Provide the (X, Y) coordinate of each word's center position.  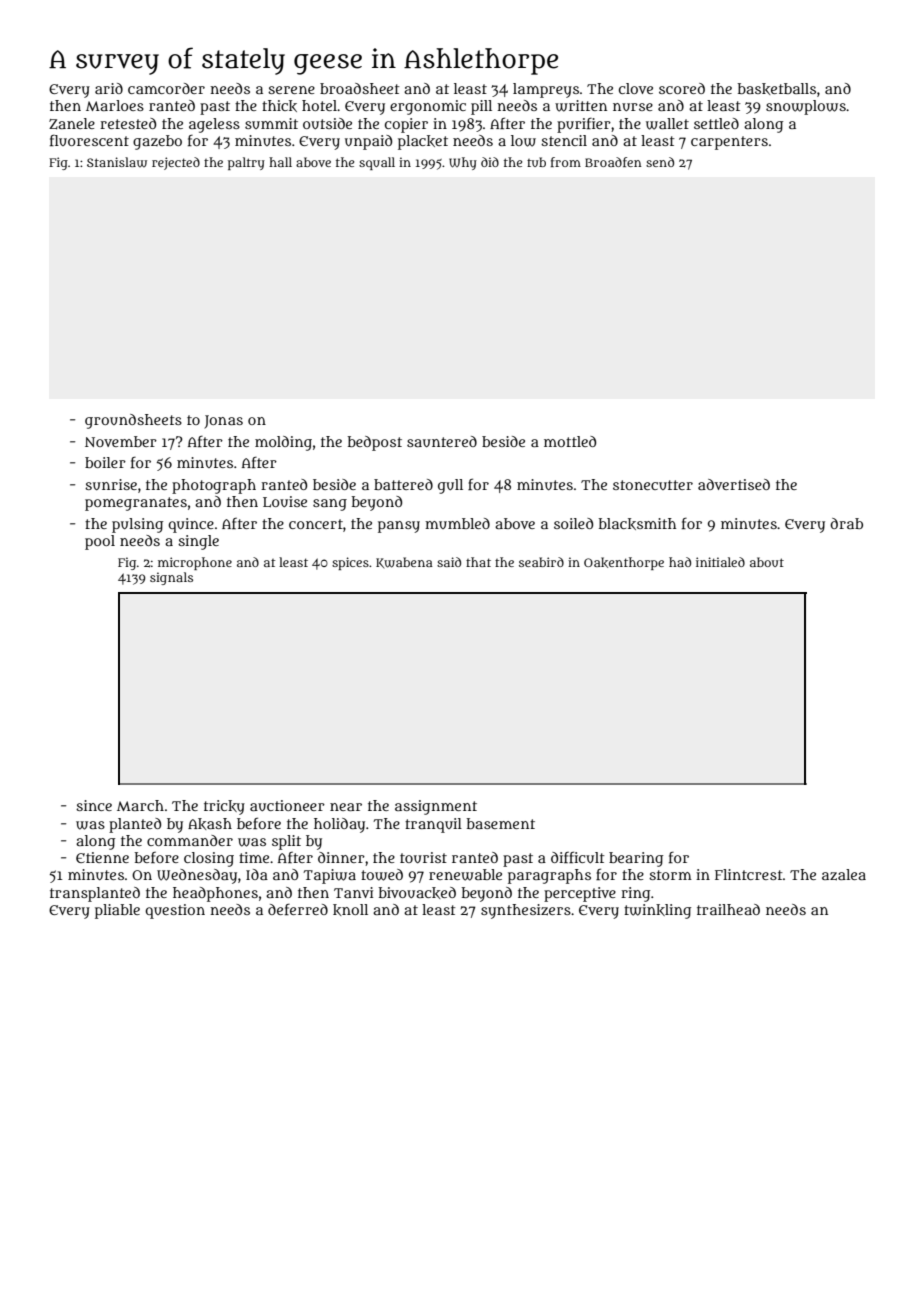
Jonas (223, 422)
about (767, 562)
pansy (399, 527)
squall (377, 163)
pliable (117, 911)
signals (171, 578)
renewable (465, 875)
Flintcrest (749, 874)
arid (109, 88)
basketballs (777, 89)
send (660, 162)
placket (423, 142)
